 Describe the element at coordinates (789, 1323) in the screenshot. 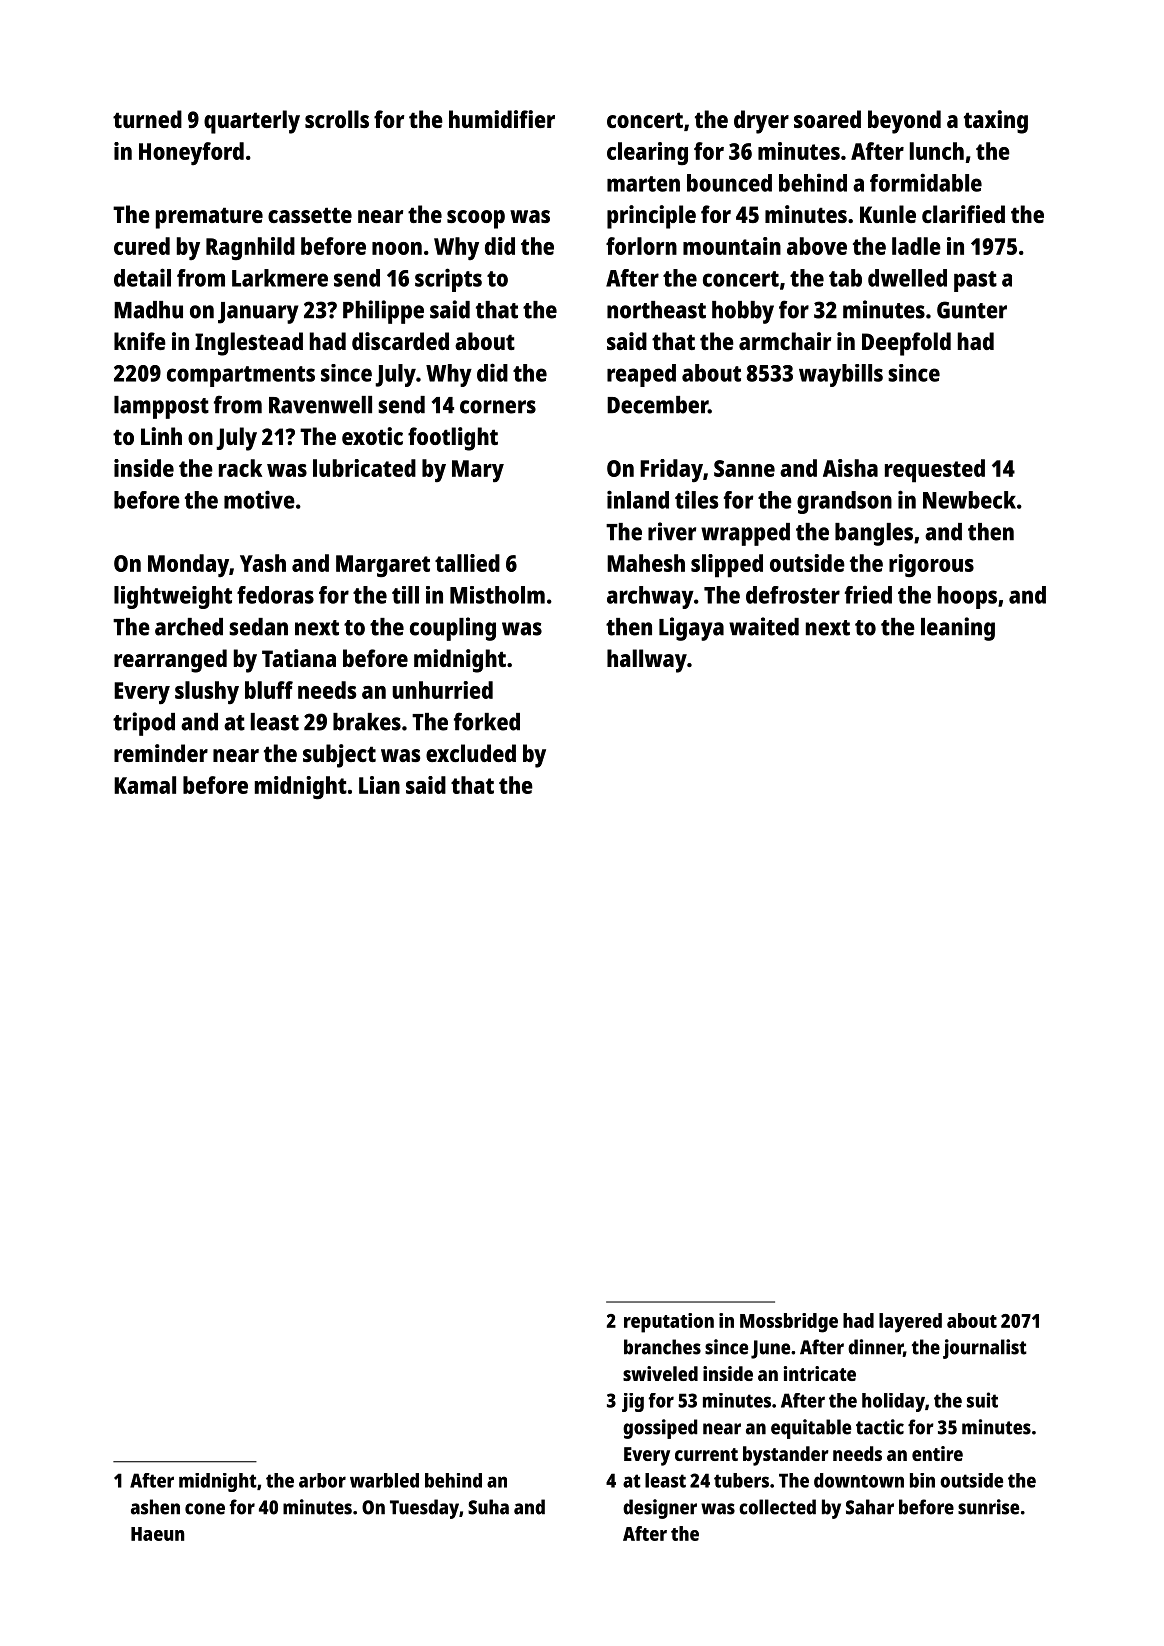

I see `Mossbridge` at that location.
